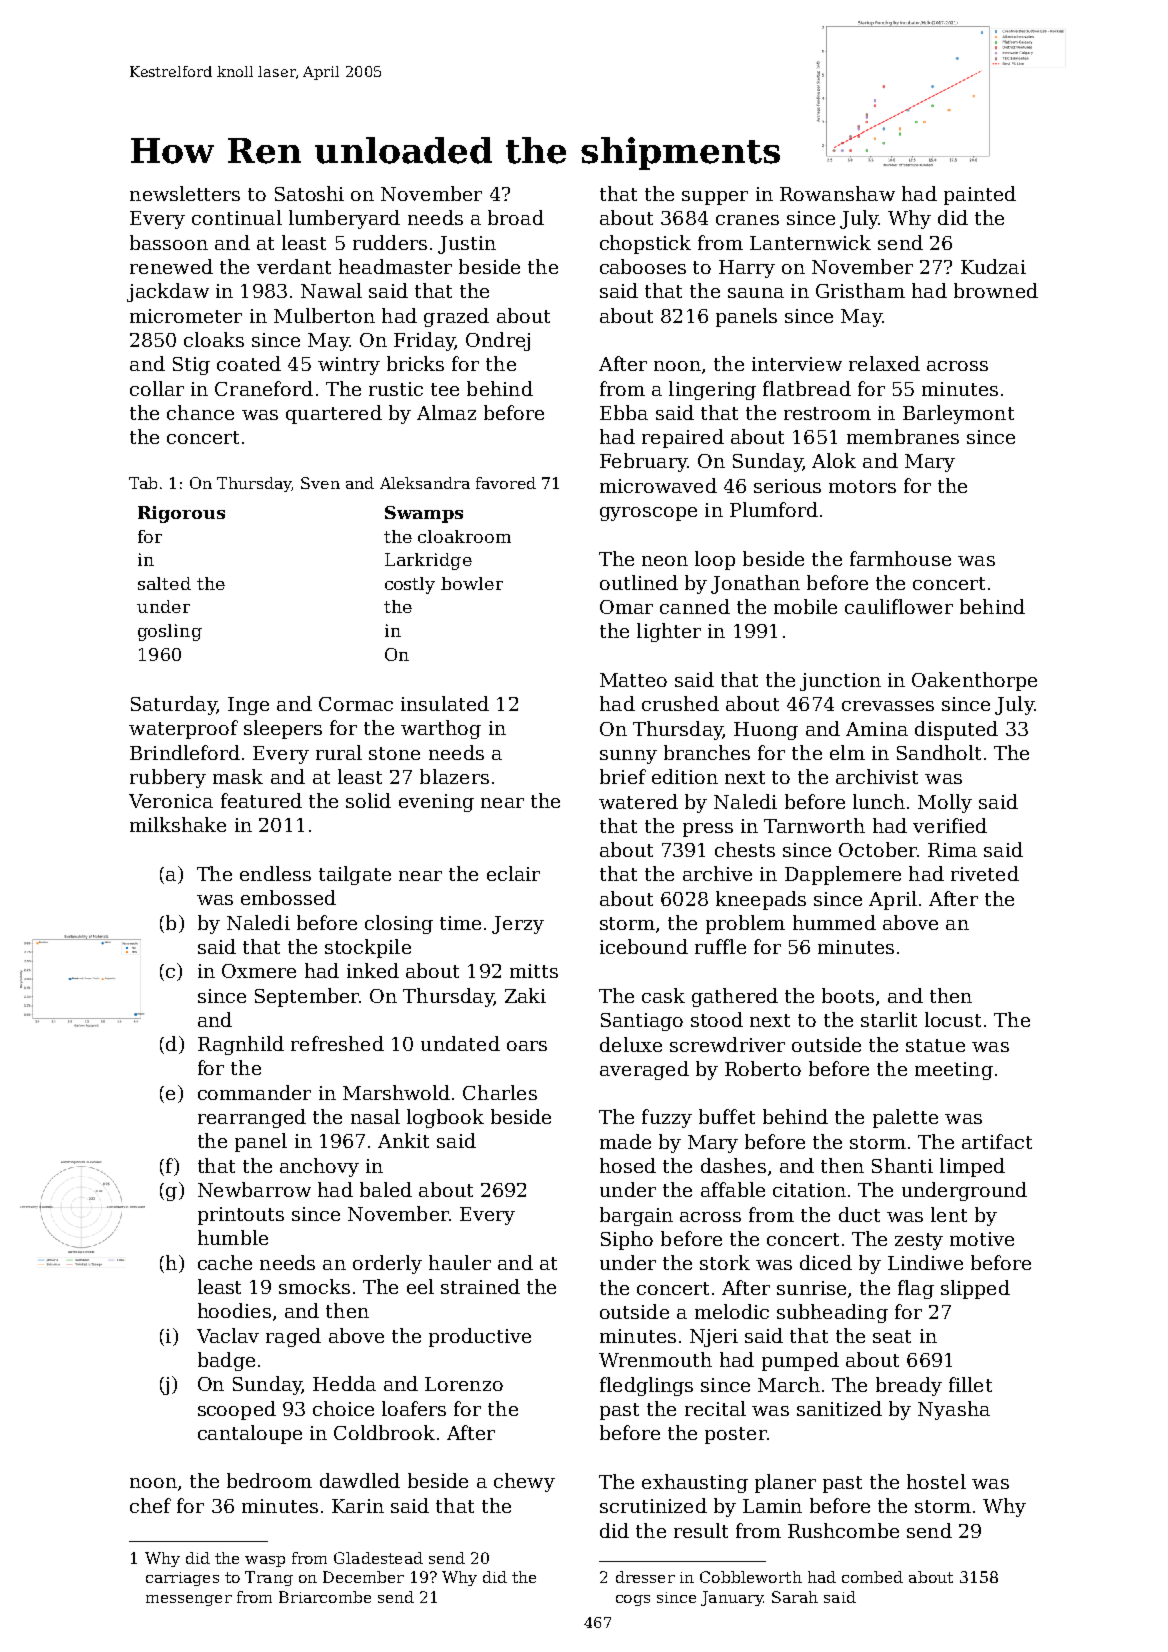 Image resolution: width=1168 pixels, height=1652 pixels. What do you see at coordinates (860, 290) in the image?
I see `Gristham` at bounding box center [860, 290].
